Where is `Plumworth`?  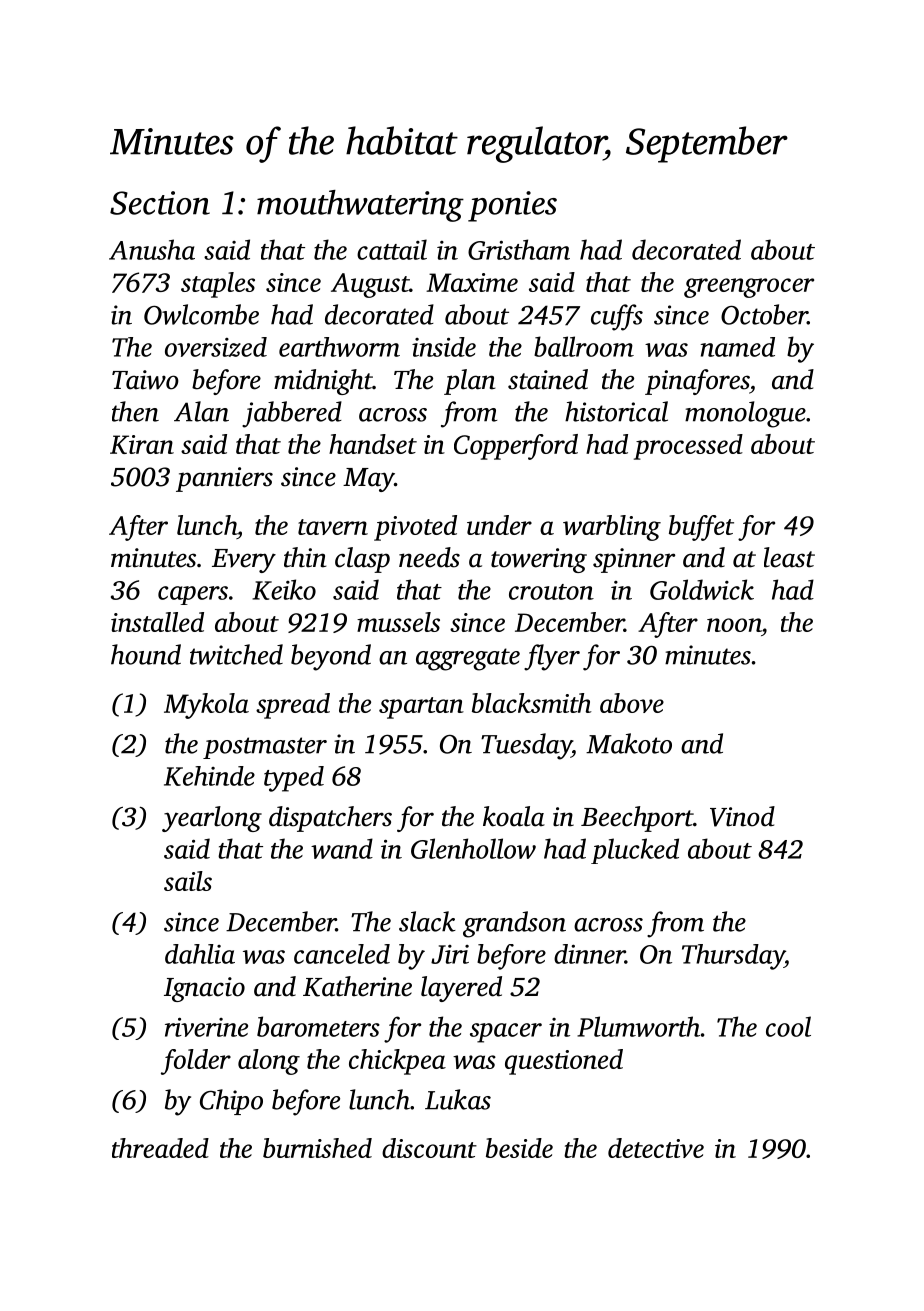 Plumworth is located at coordinates (638, 1026).
